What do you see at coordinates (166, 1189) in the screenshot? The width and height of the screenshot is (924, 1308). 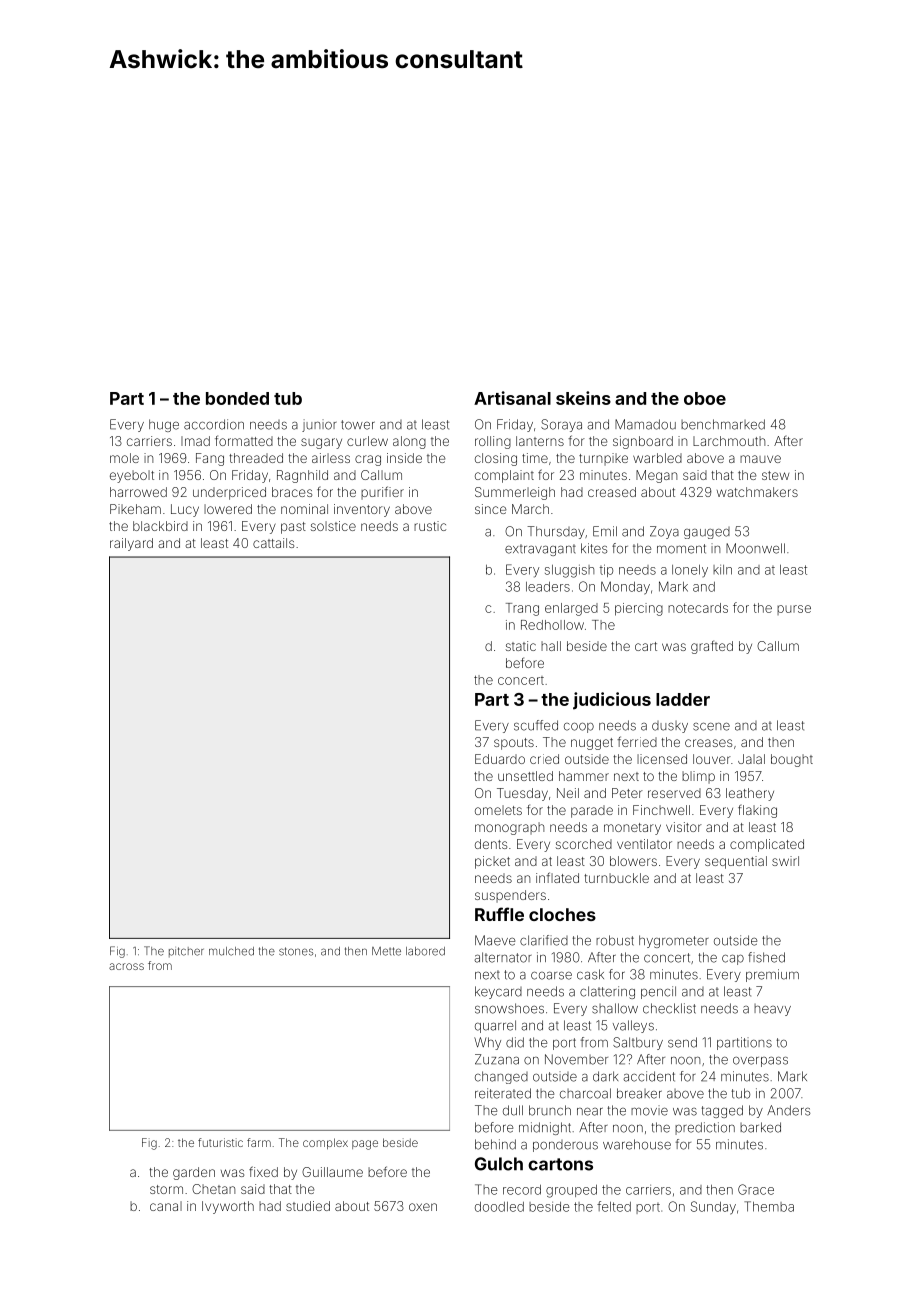 I see `storm` at bounding box center [166, 1189].
